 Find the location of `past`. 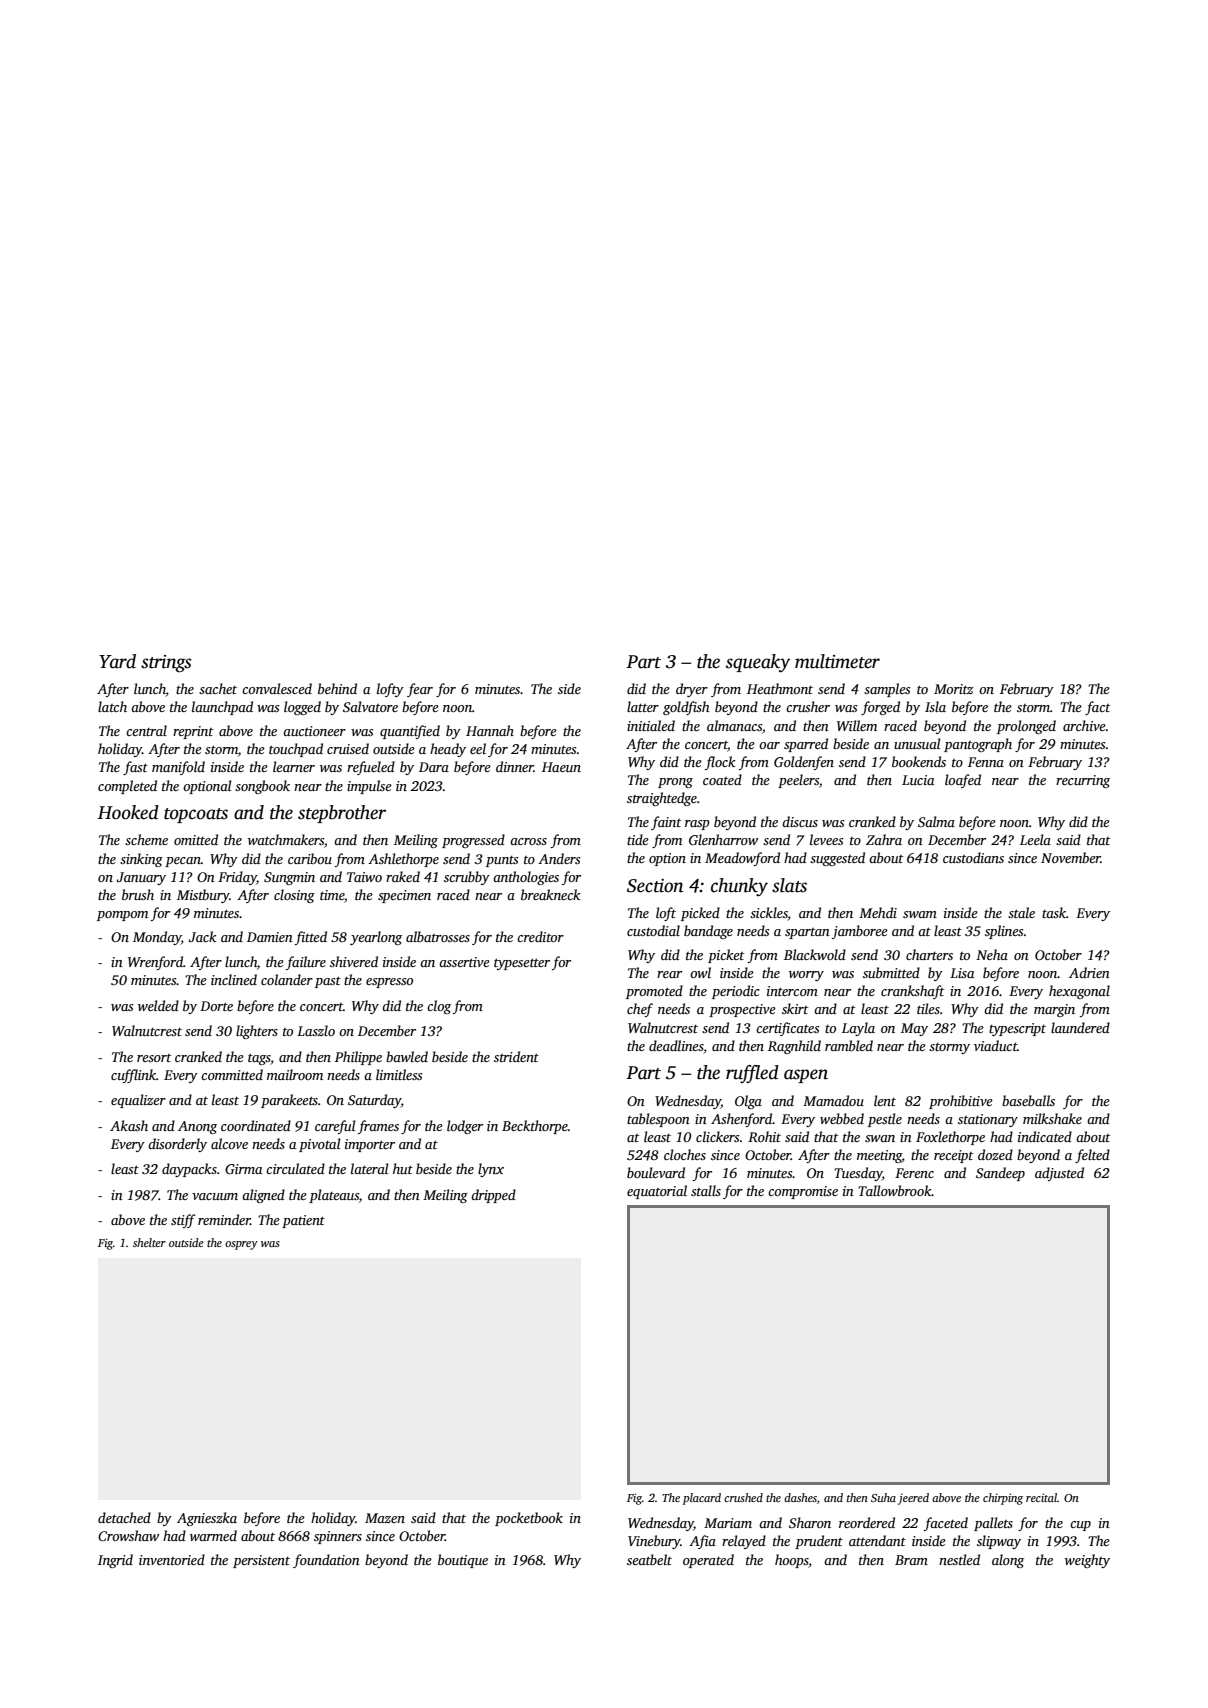

past is located at coordinates (328, 982).
